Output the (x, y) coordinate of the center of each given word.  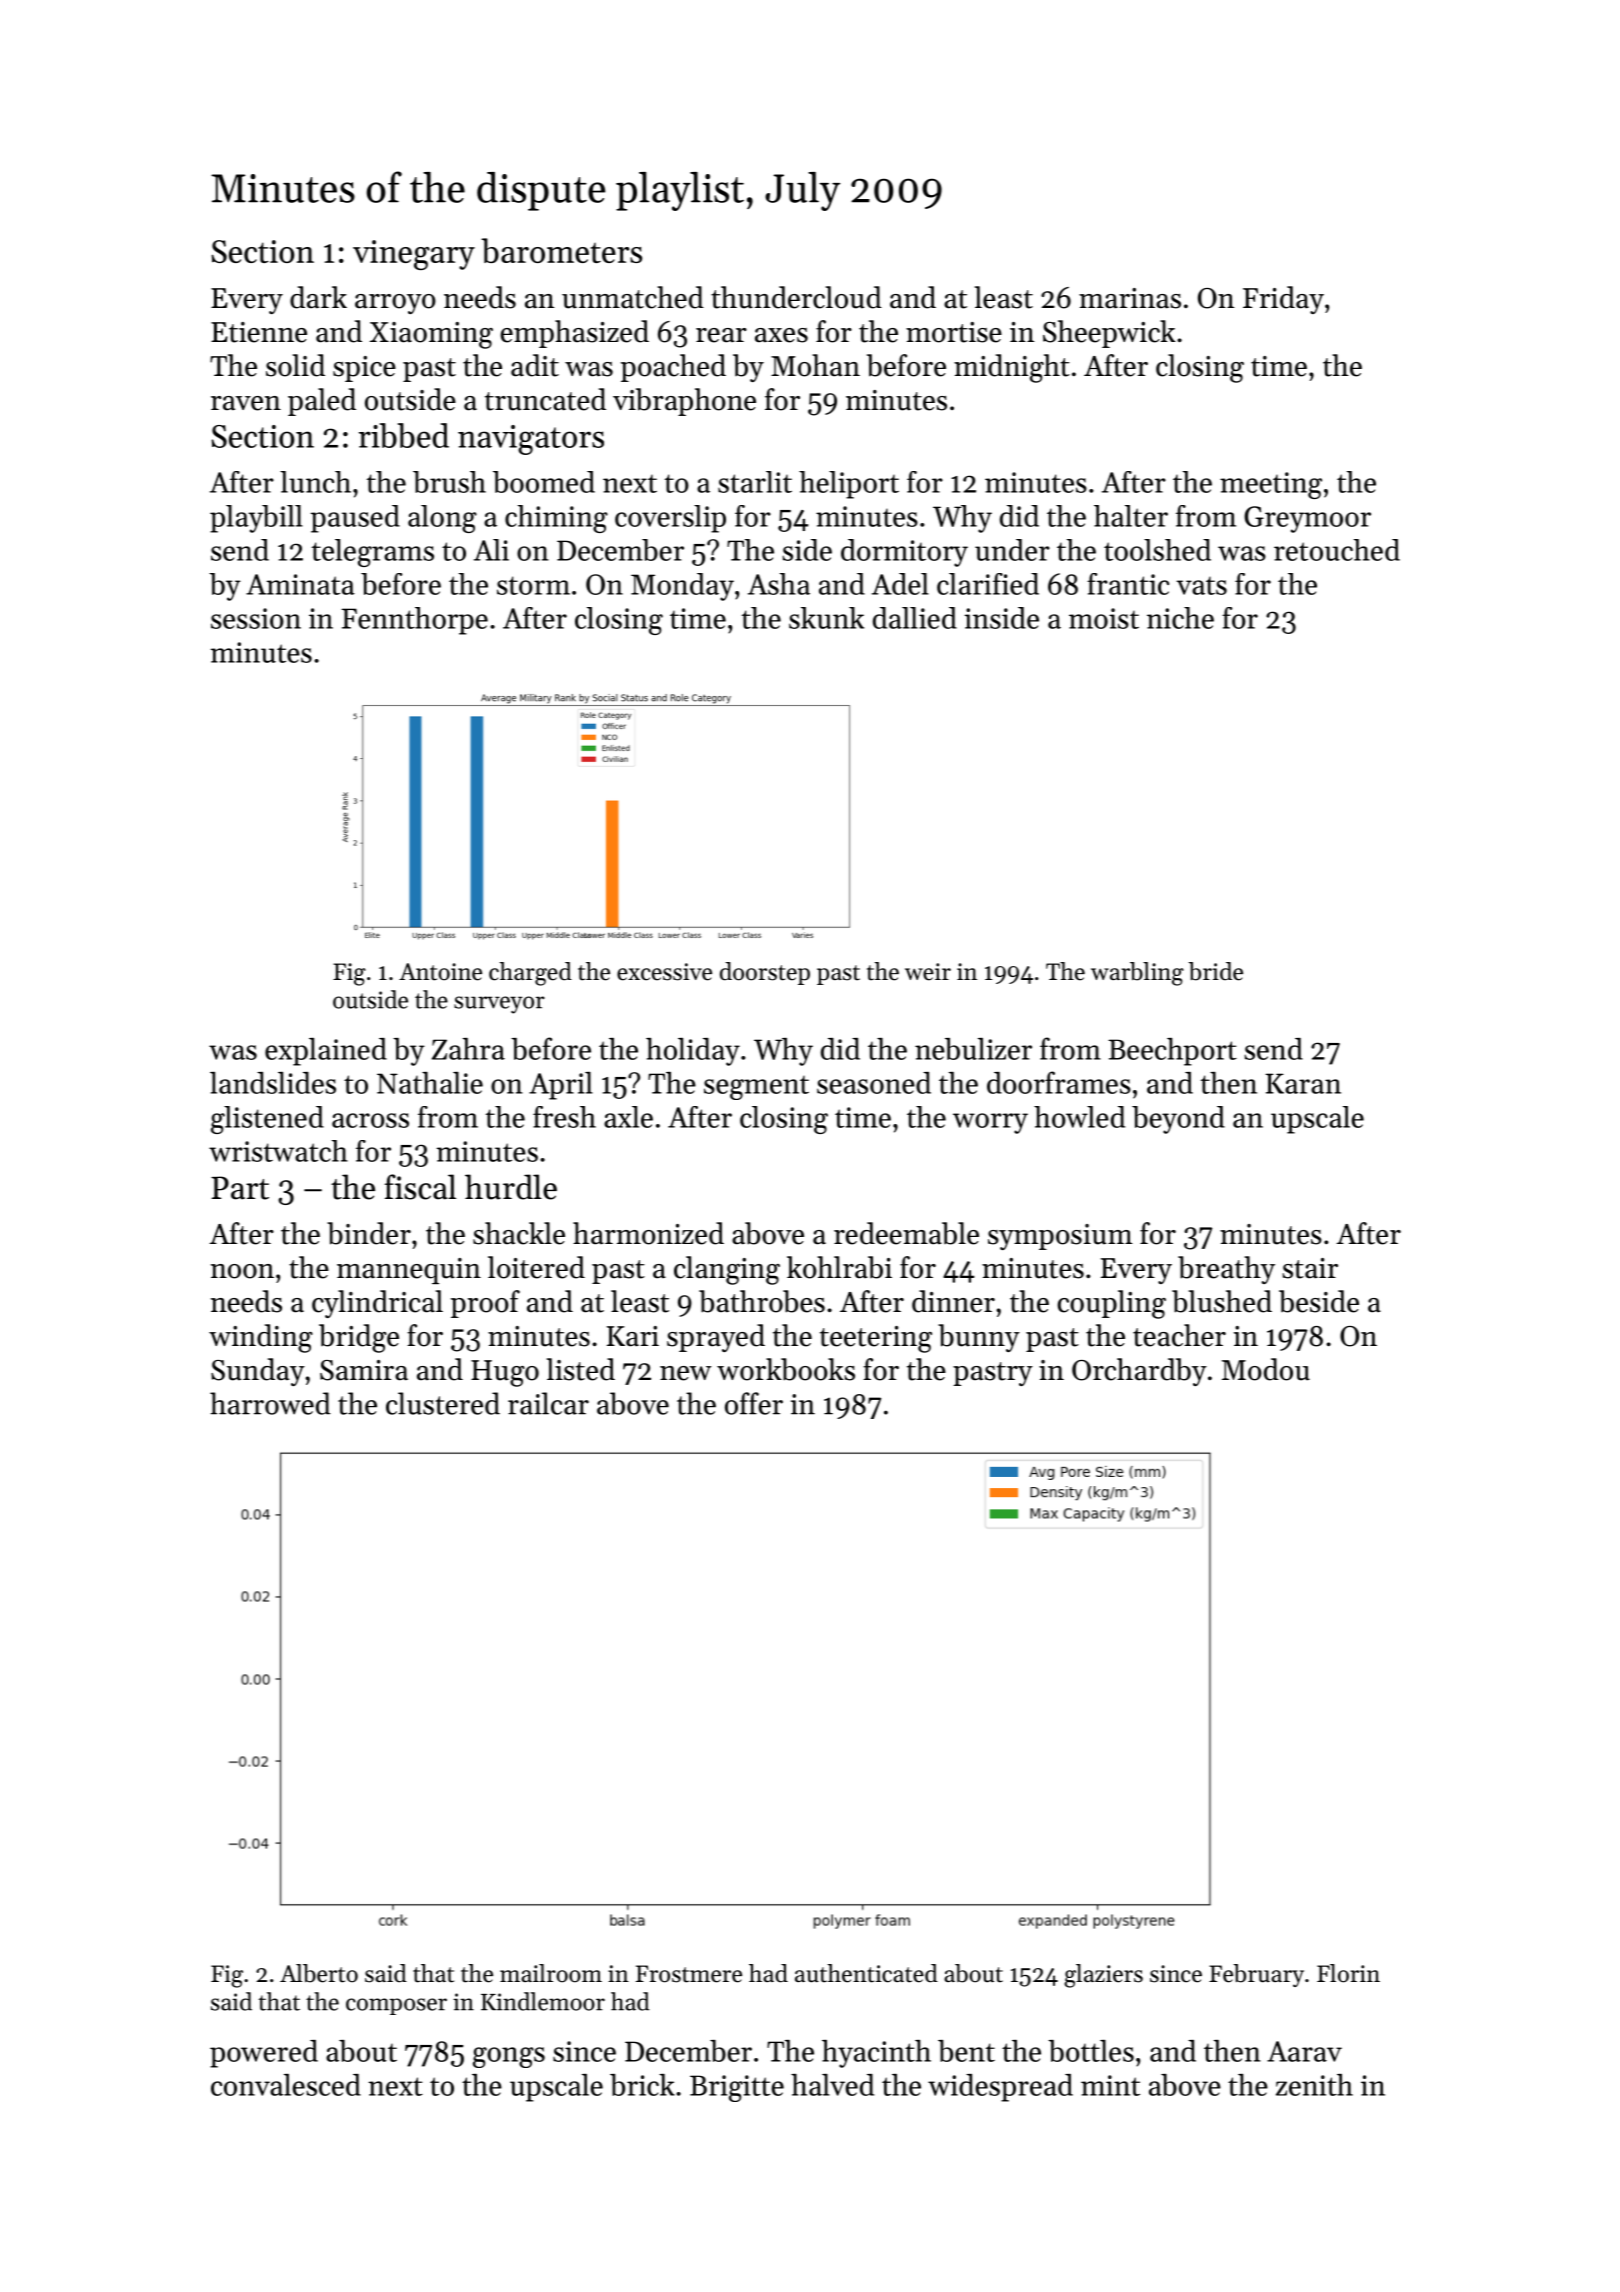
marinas (1130, 298)
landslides (273, 1083)
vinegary (414, 255)
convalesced (286, 2085)
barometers (561, 250)
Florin (1348, 1973)
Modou (1266, 1369)
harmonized (648, 1233)
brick (642, 2085)
